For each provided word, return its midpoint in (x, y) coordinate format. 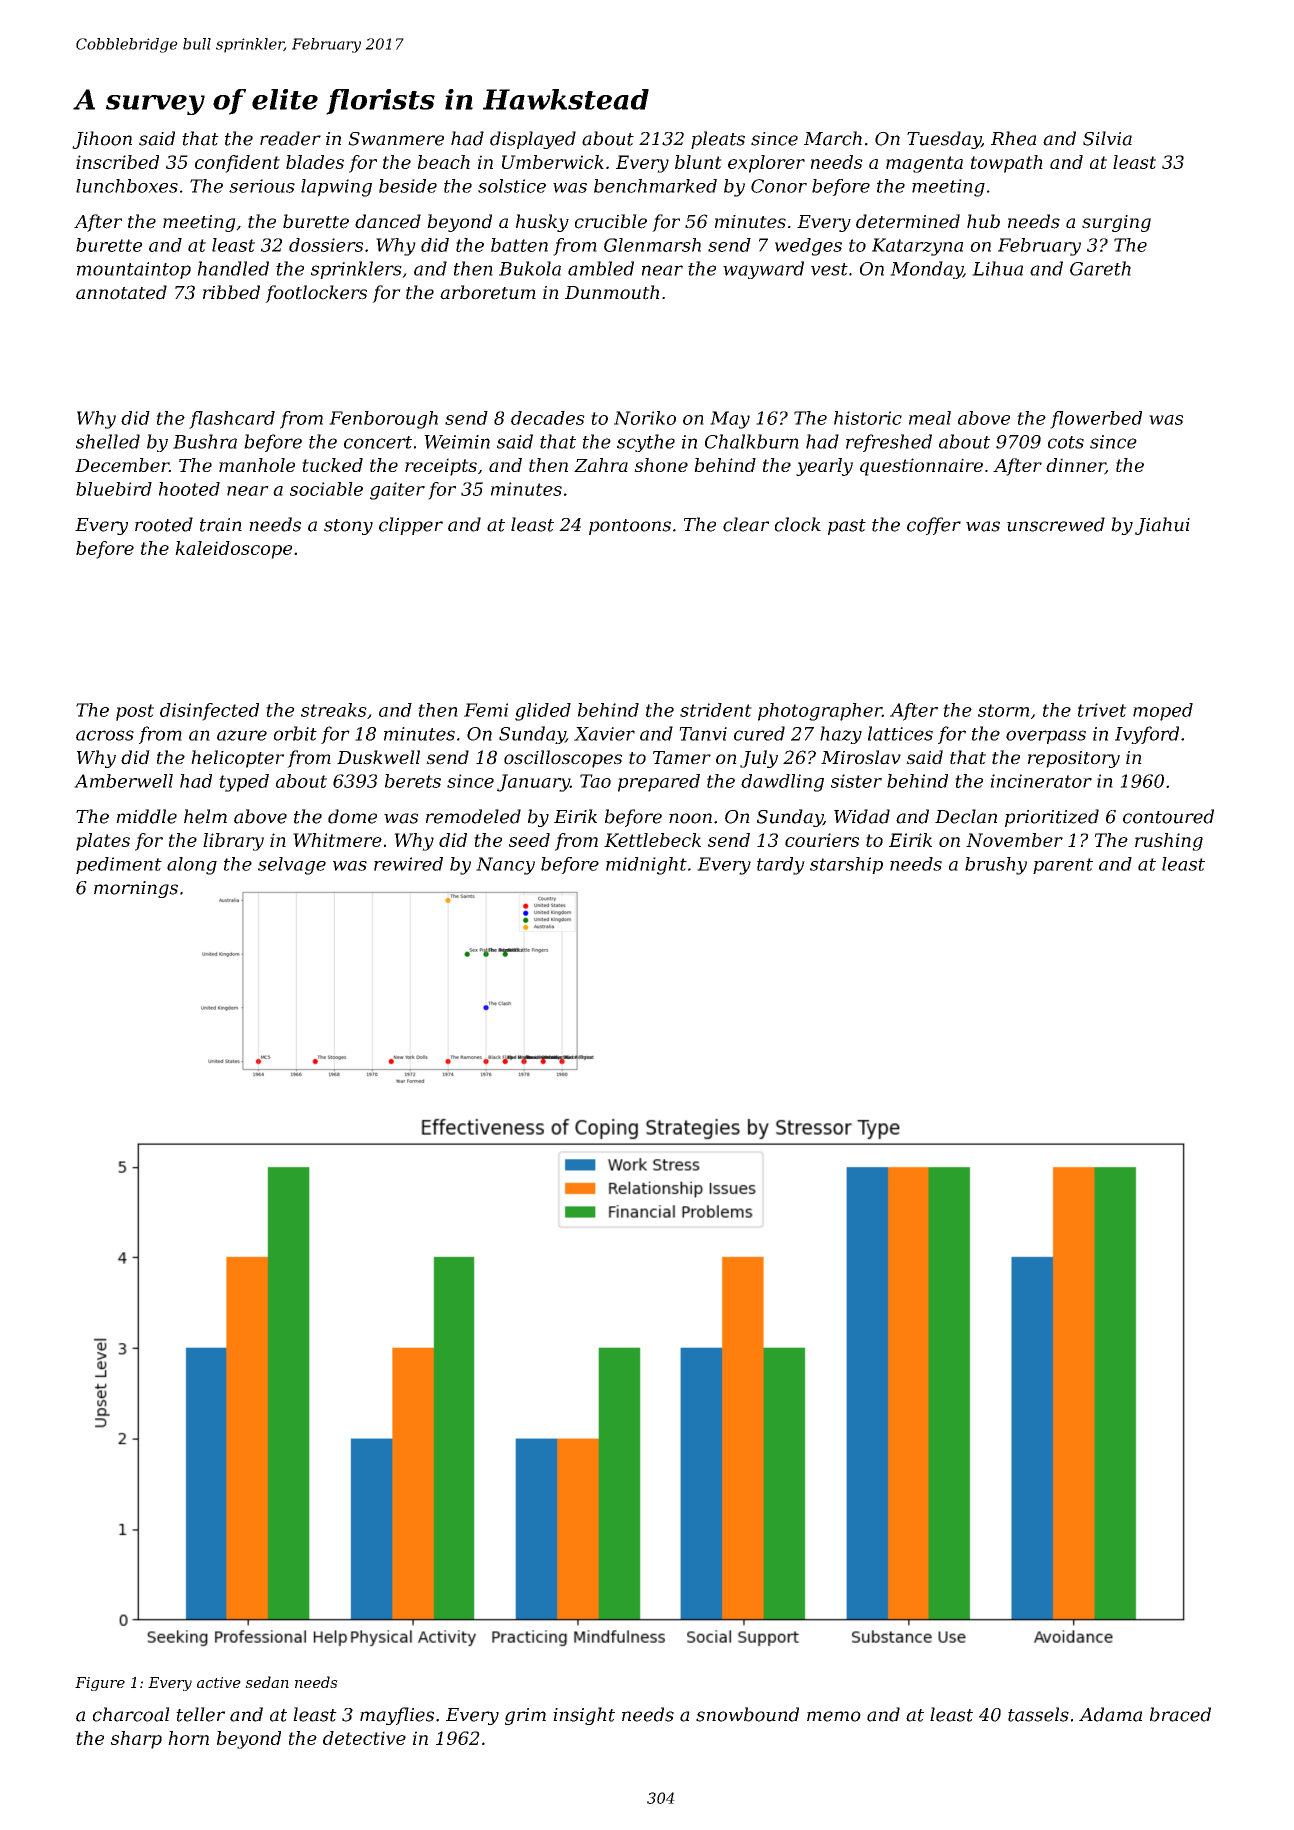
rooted (164, 524)
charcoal (131, 1714)
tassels (1038, 1714)
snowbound (747, 1714)
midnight (646, 866)
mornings (136, 889)
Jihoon (102, 140)
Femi (486, 710)
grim (525, 1716)
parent (1063, 866)
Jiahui (1162, 526)
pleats (718, 140)
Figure (100, 1684)
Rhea (1013, 138)
